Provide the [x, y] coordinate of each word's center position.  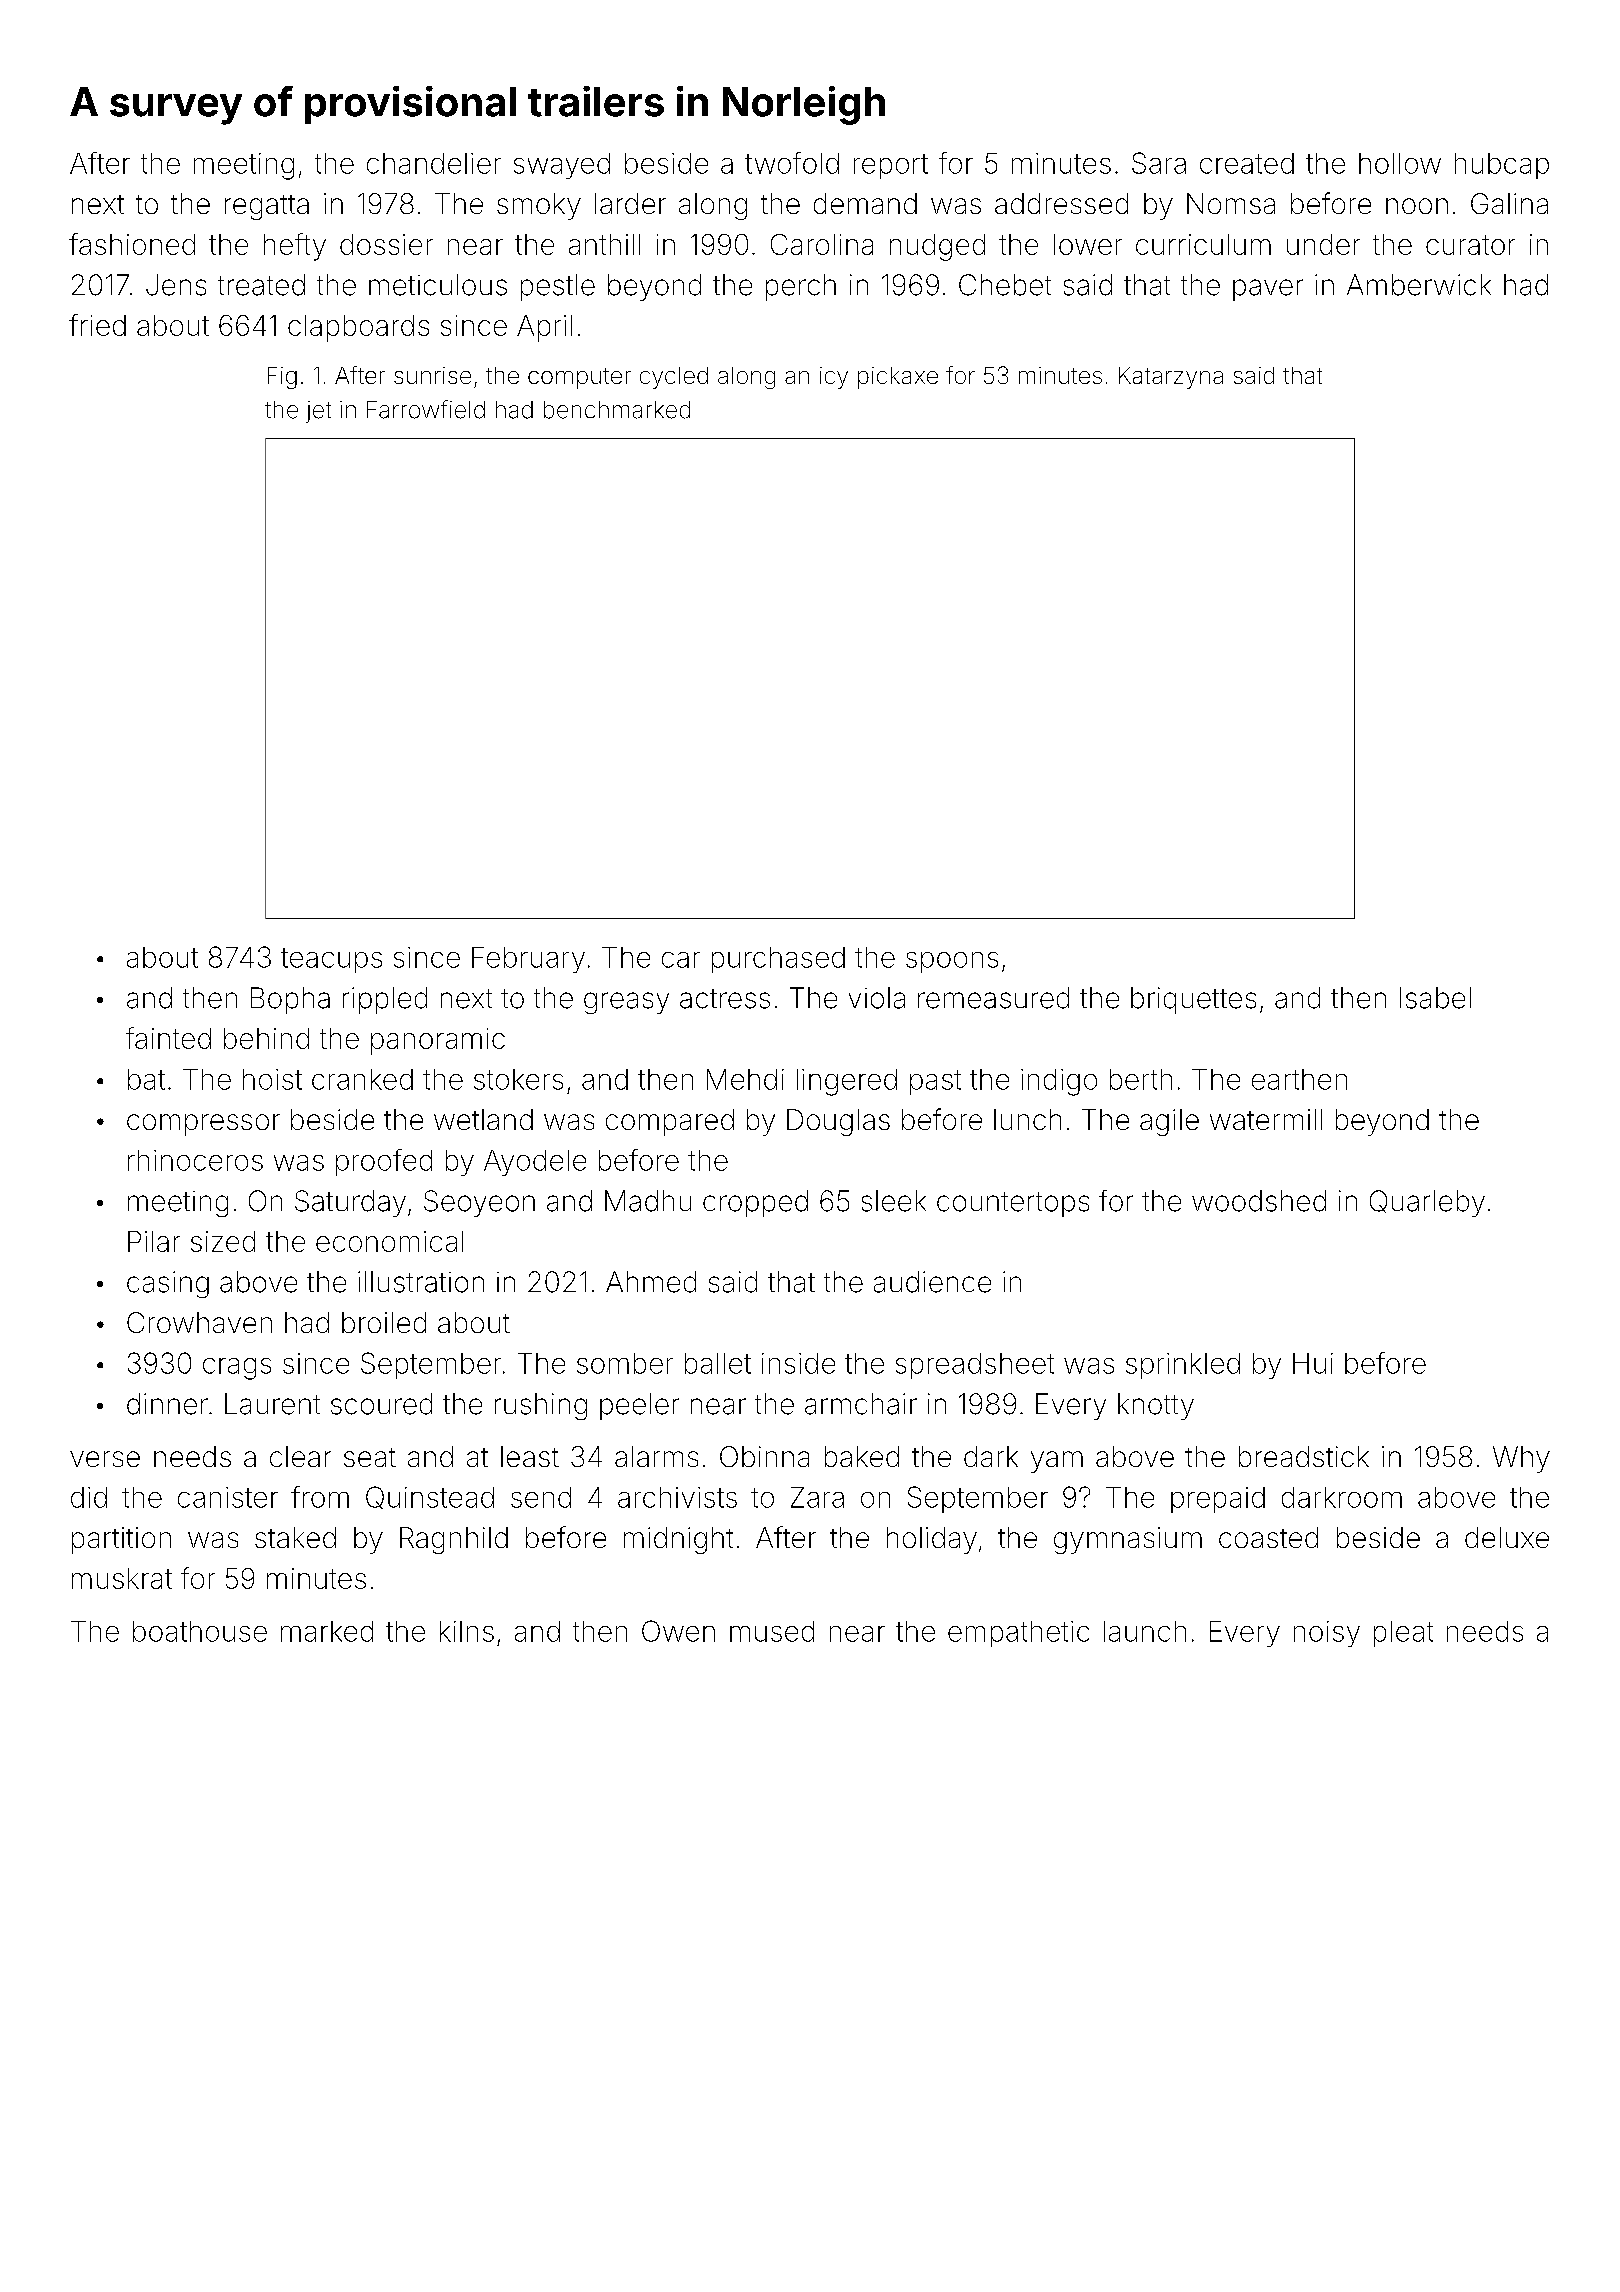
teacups [331, 960]
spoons [952, 962]
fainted [168, 1038]
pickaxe [898, 378]
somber [625, 1363]
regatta [267, 207]
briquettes [1193, 1000]
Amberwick [1419, 285]
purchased [778, 960]
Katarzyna [1171, 378]
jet [318, 412]
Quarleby [1427, 1203]
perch [801, 287]
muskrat [122, 1578]
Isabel [1435, 998]
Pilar [154, 1241]
